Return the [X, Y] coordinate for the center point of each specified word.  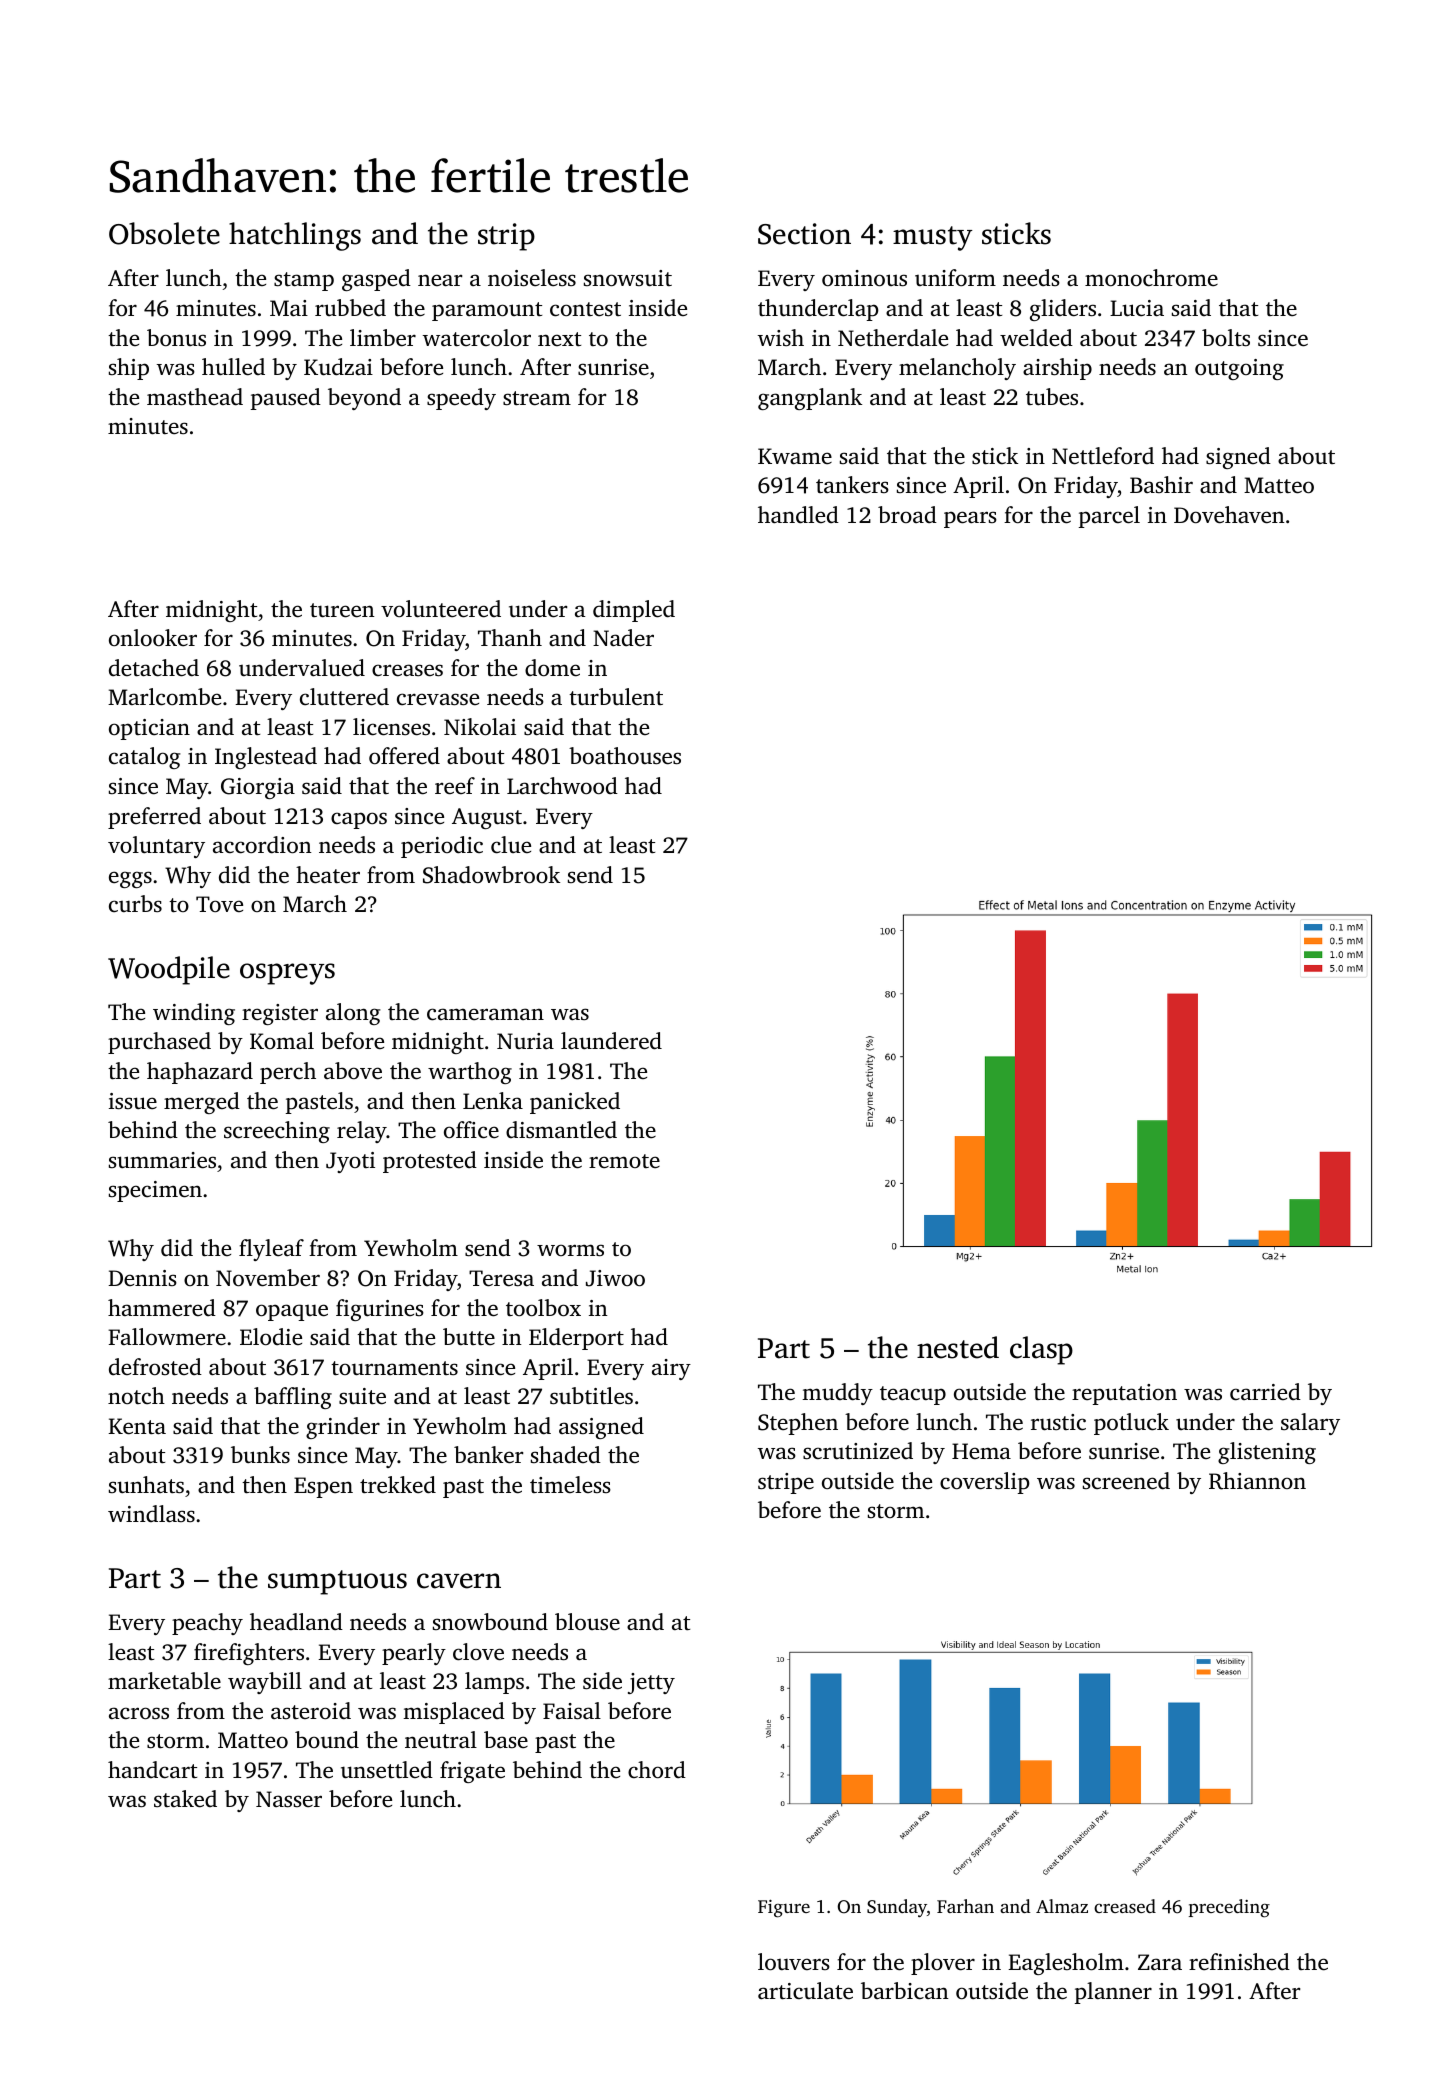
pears [970, 519]
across [139, 1713]
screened [1126, 1481]
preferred [154, 818]
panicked [575, 1103]
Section [804, 234]
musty [933, 238]
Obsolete [164, 233]
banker [488, 1455]
